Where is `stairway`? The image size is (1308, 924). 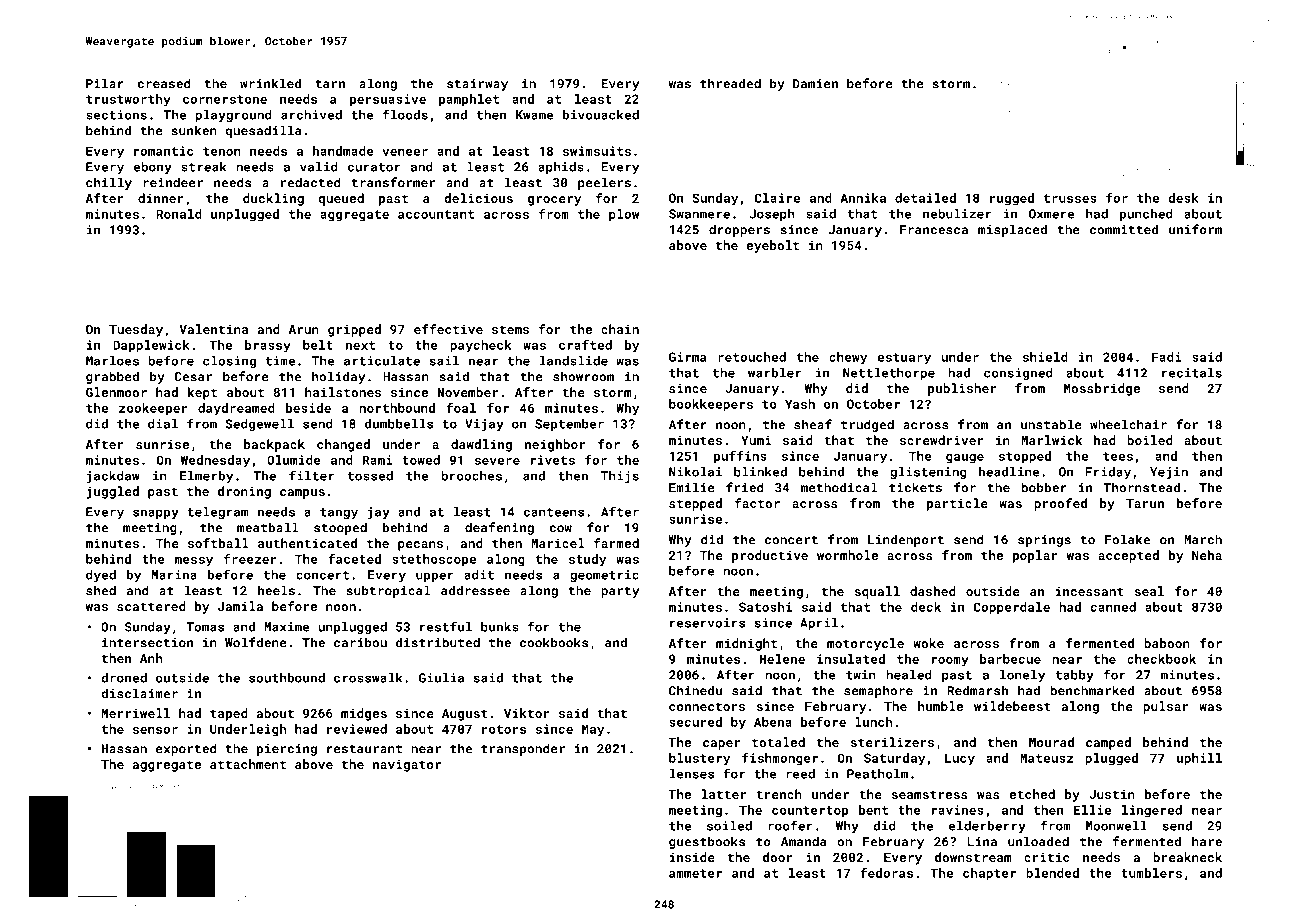
stairway is located at coordinates (477, 85).
